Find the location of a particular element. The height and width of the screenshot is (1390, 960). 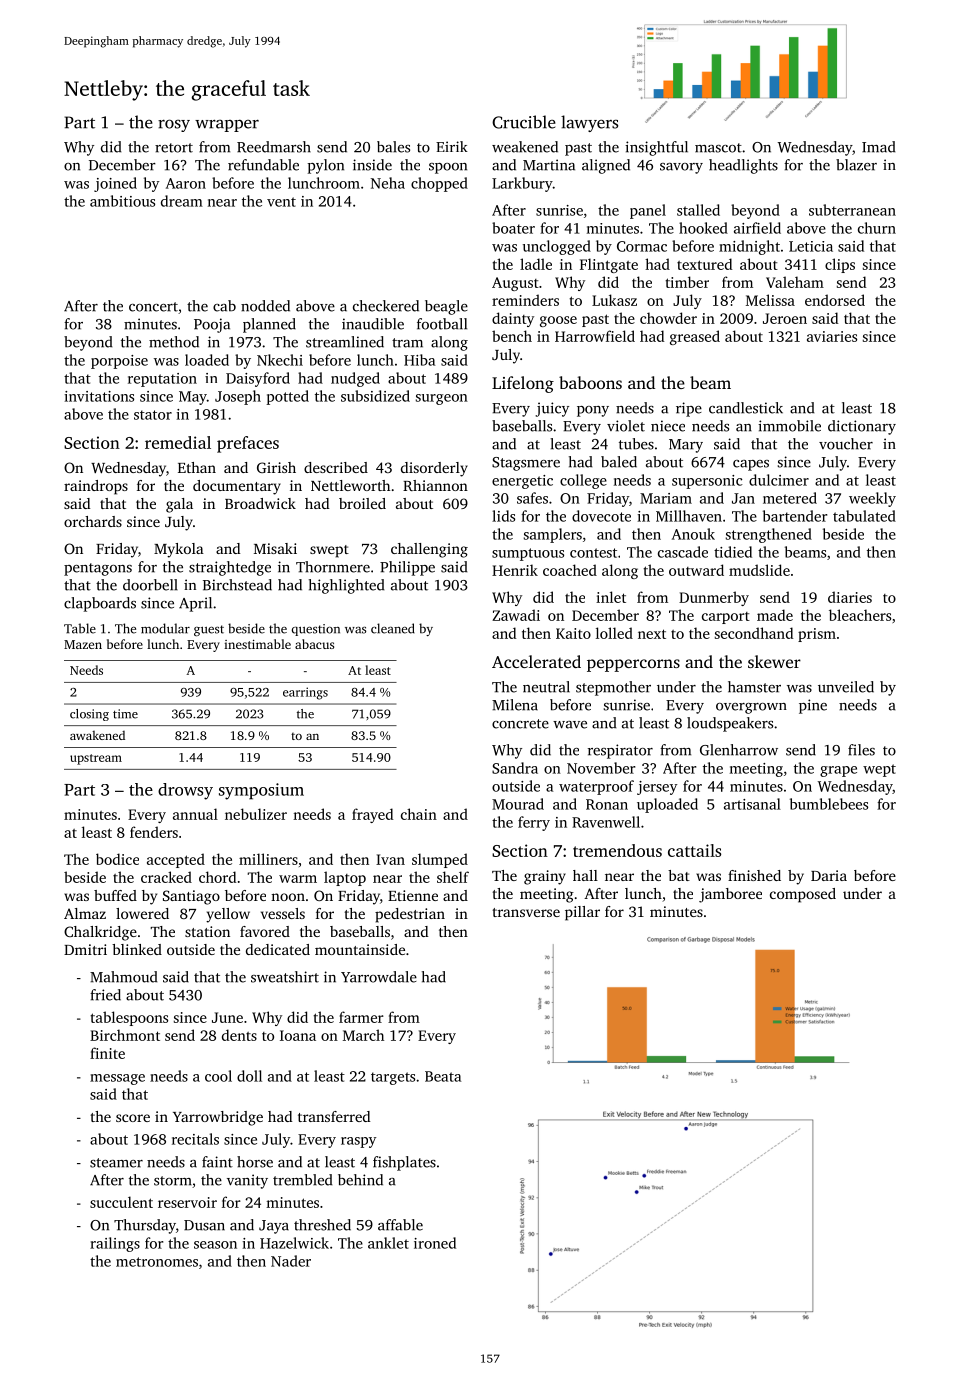

described is located at coordinates (336, 467).
